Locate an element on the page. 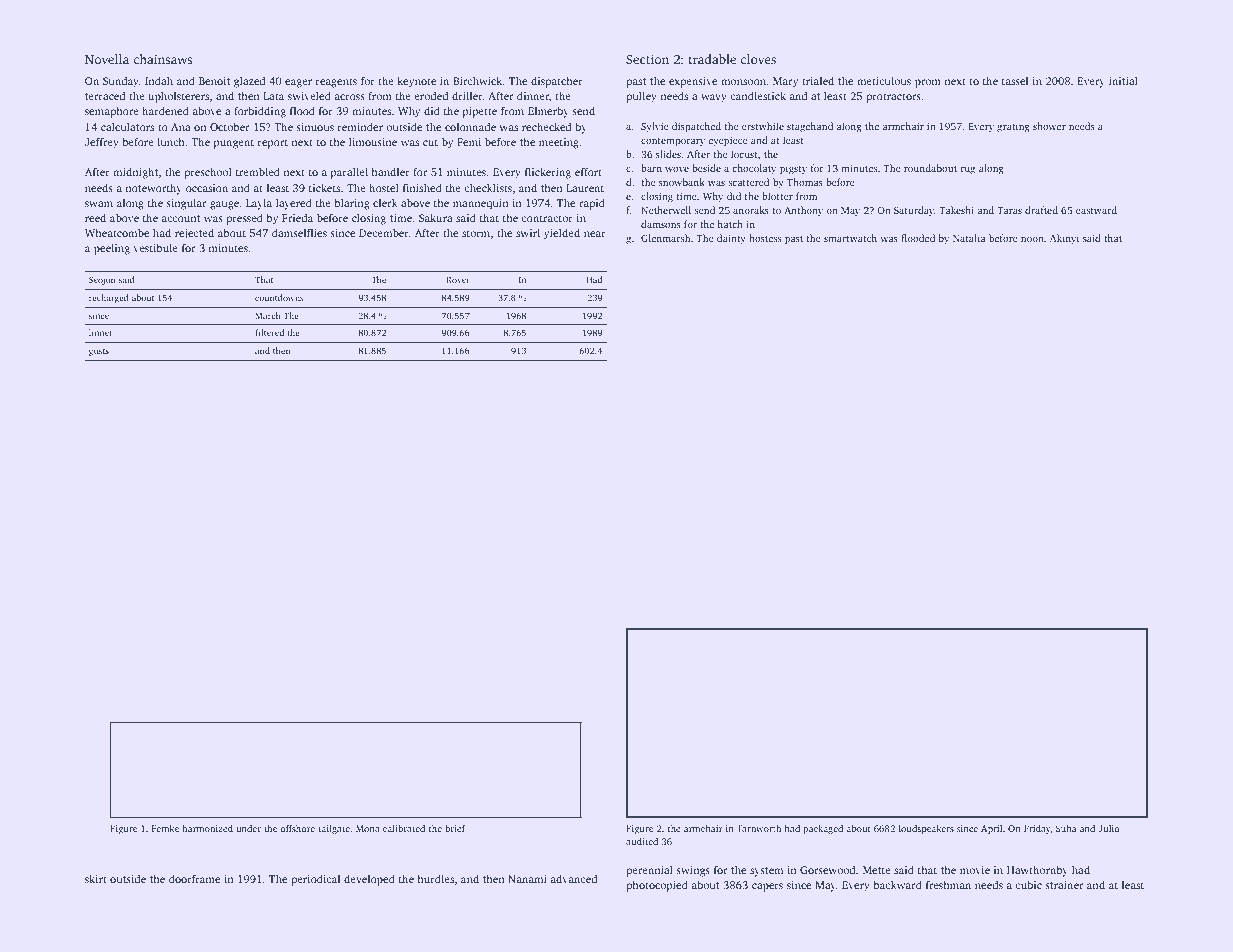 The width and height of the page is (1233, 952). Suha is located at coordinates (1066, 828).
